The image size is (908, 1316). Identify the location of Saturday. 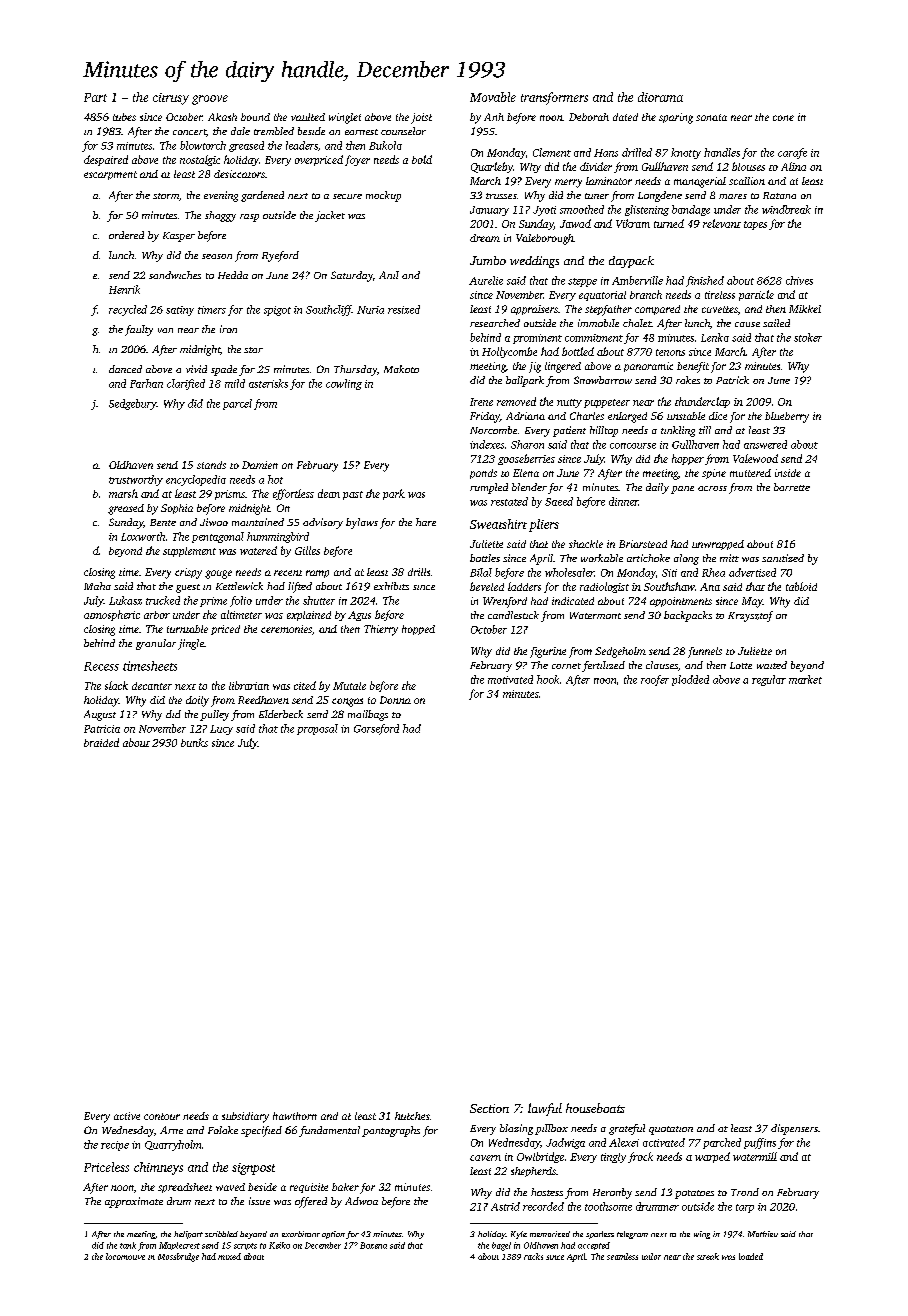
(352, 276).
